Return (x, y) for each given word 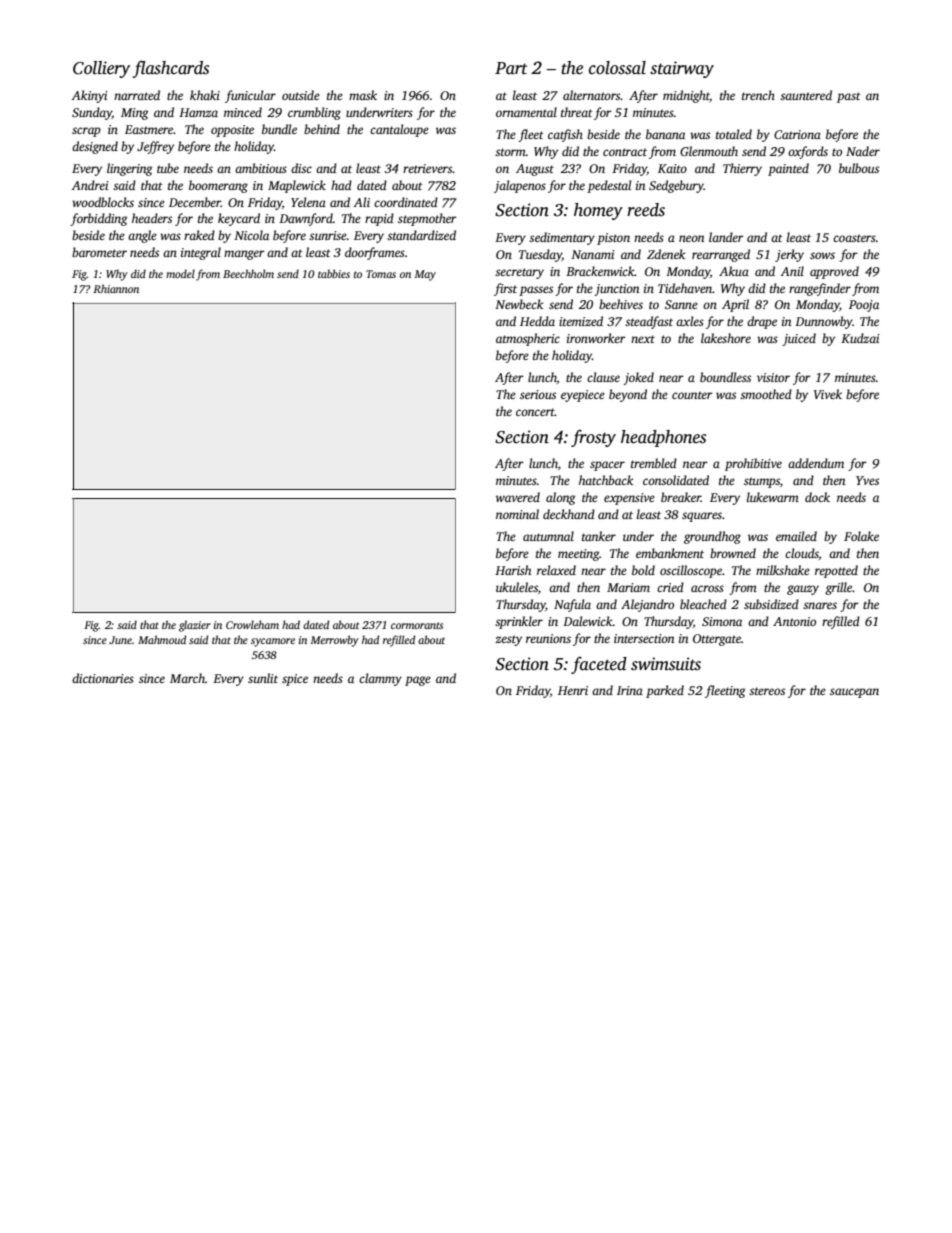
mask (363, 95)
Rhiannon (116, 288)
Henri (573, 690)
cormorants (417, 625)
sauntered (806, 95)
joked (638, 378)
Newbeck (519, 304)
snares (820, 605)
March (187, 678)
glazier (195, 626)
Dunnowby (824, 322)
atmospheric (528, 339)
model (180, 273)
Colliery (101, 69)
